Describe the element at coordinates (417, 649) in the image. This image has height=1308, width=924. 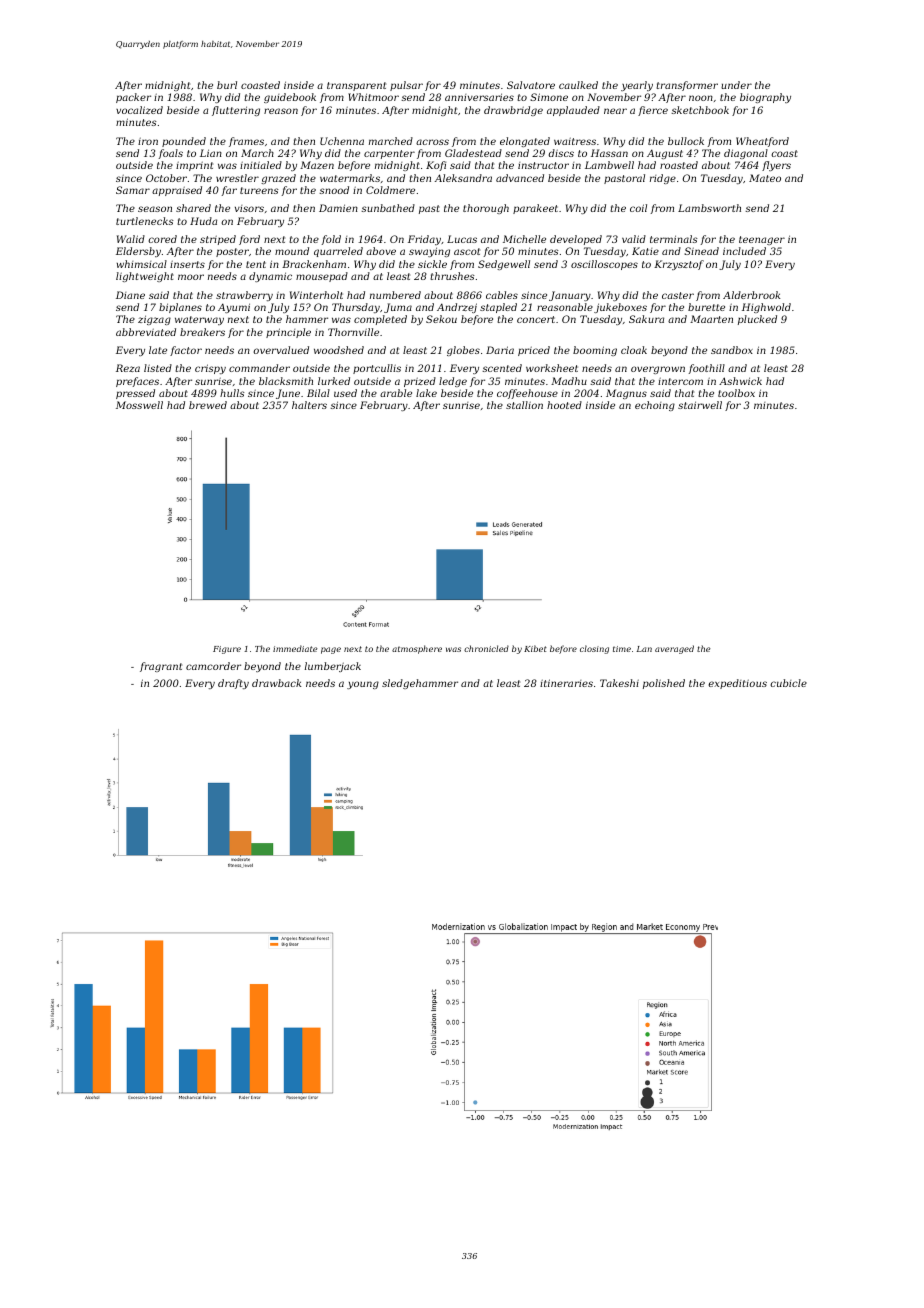
I see `atmosphere` at that location.
